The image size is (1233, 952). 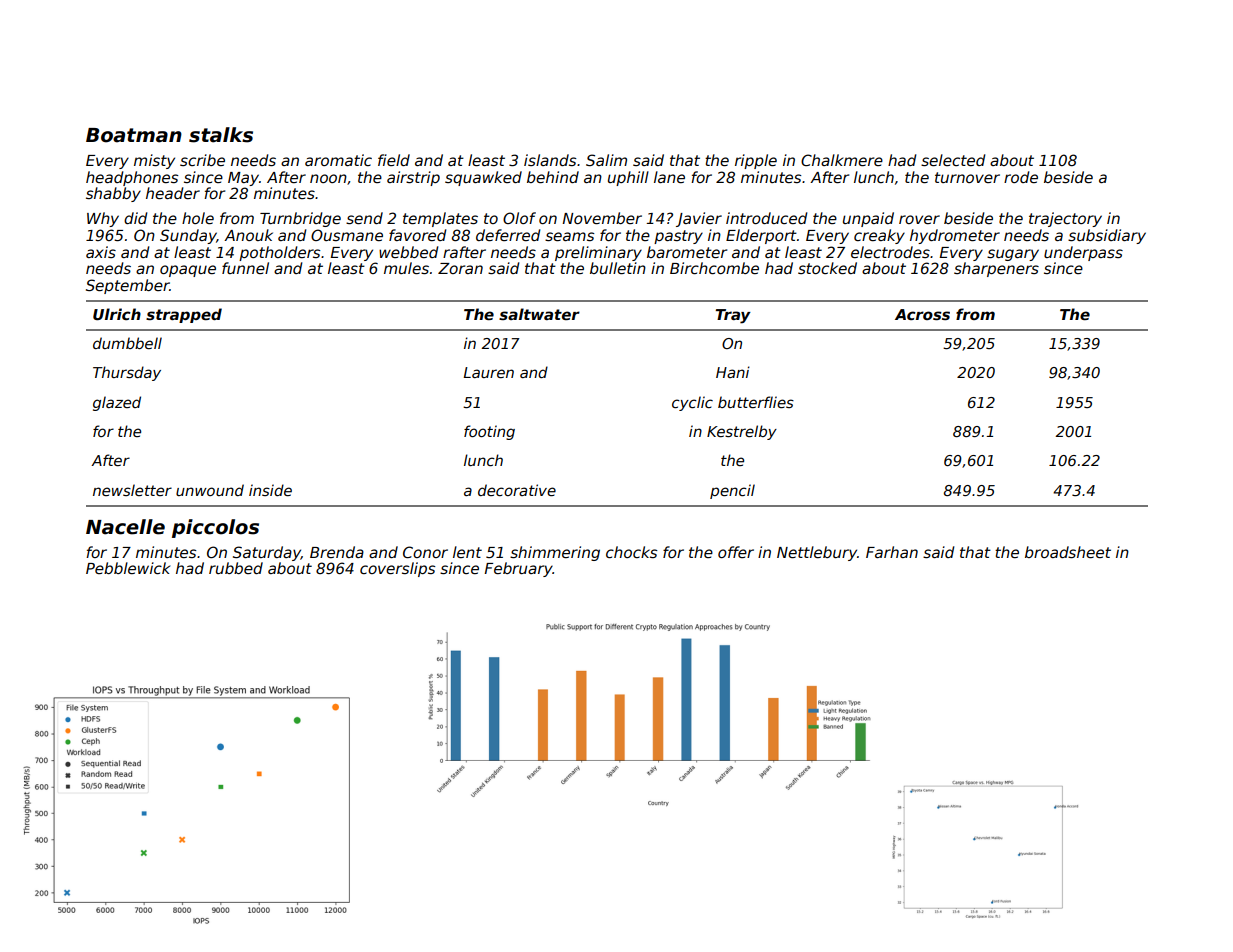 I want to click on Boatman, so click(x=134, y=135).
